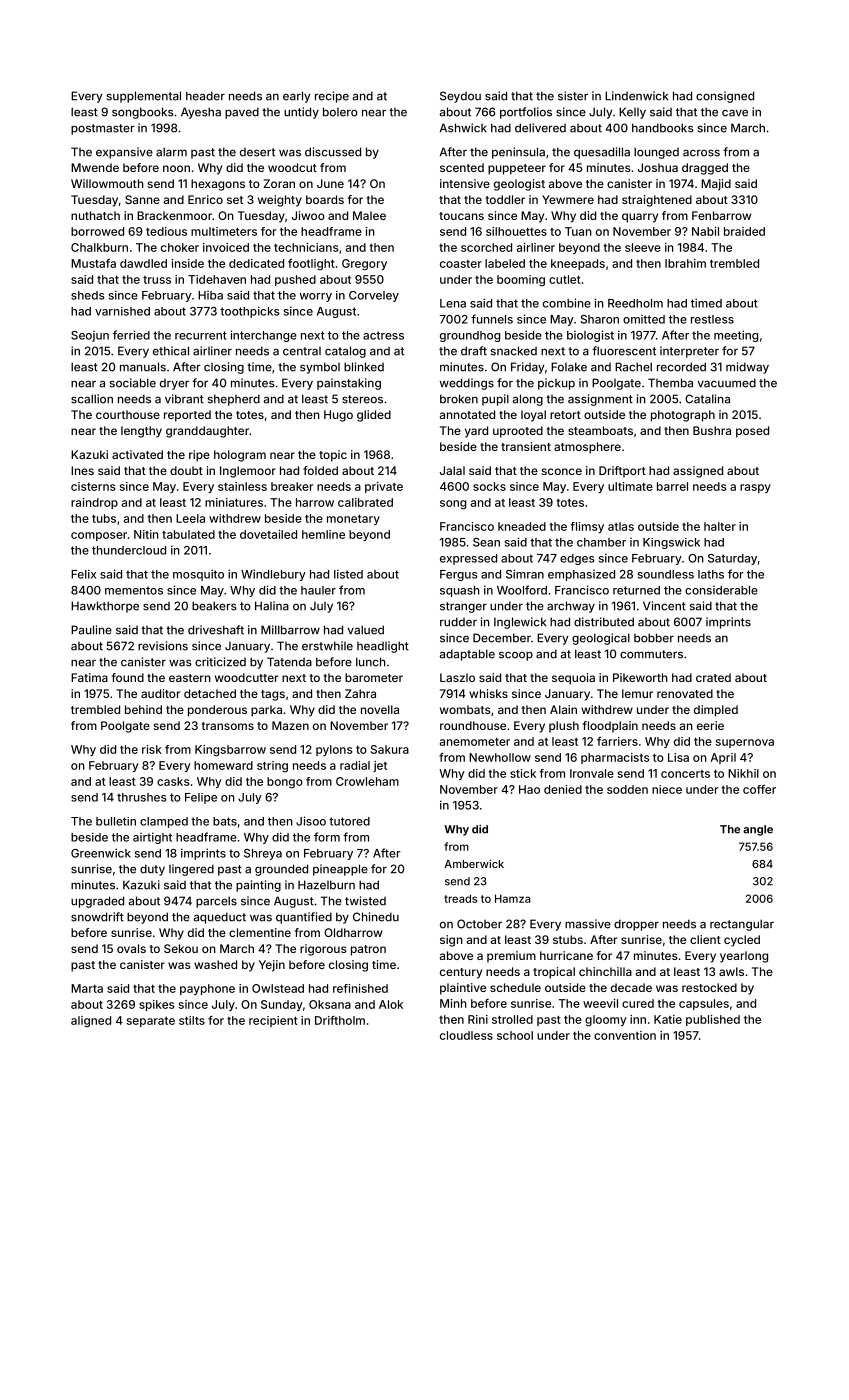 The image size is (849, 1400). What do you see at coordinates (529, 789) in the document?
I see `Hao` at bounding box center [529, 789].
